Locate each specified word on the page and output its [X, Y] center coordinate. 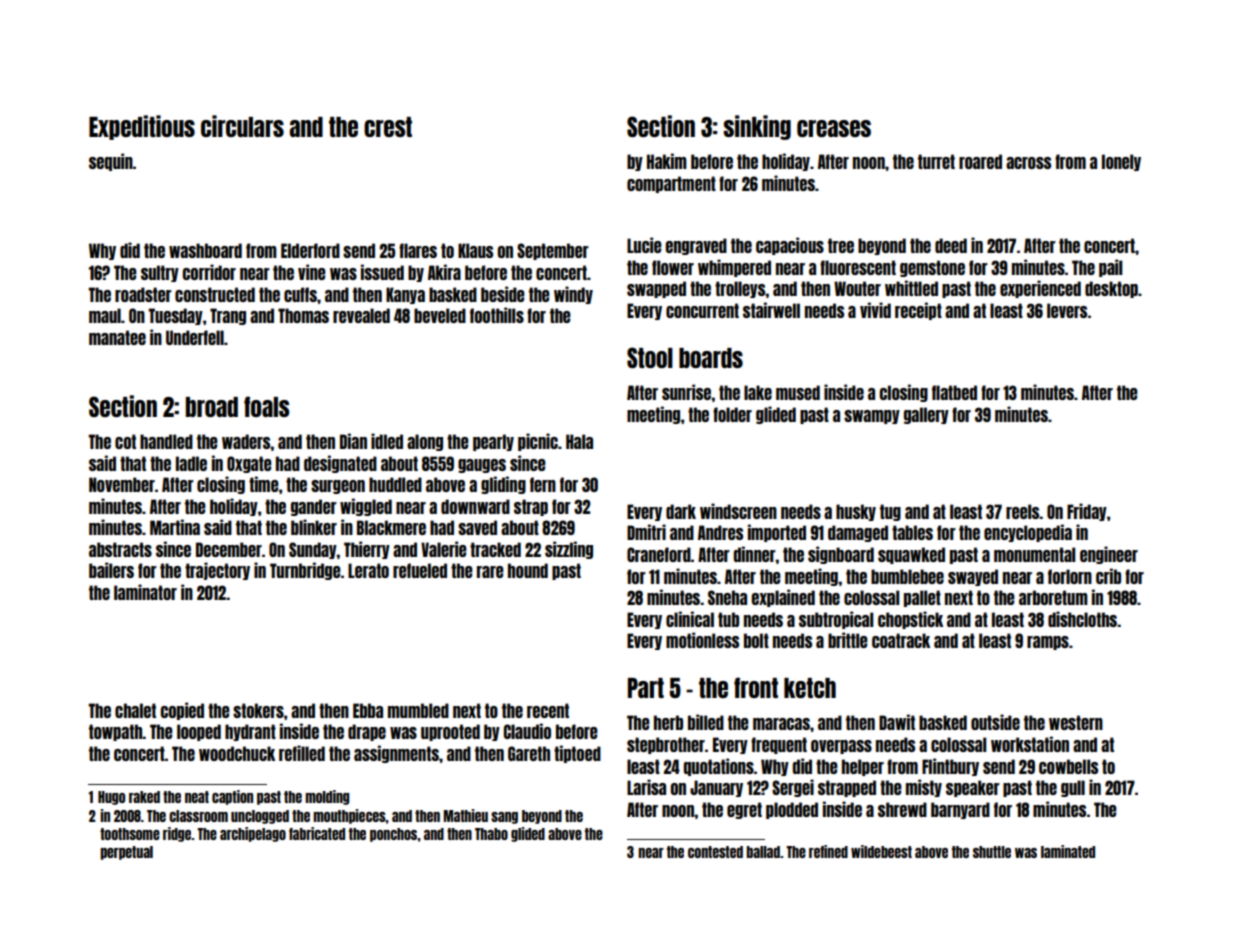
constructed [215, 294]
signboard [841, 555]
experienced [1040, 289]
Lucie [644, 245]
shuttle [992, 852]
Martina [175, 527]
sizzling [569, 550]
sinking [757, 127]
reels [1023, 511]
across [1028, 163]
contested [715, 852]
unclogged [260, 817]
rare [490, 572]
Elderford [310, 250]
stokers [258, 710]
